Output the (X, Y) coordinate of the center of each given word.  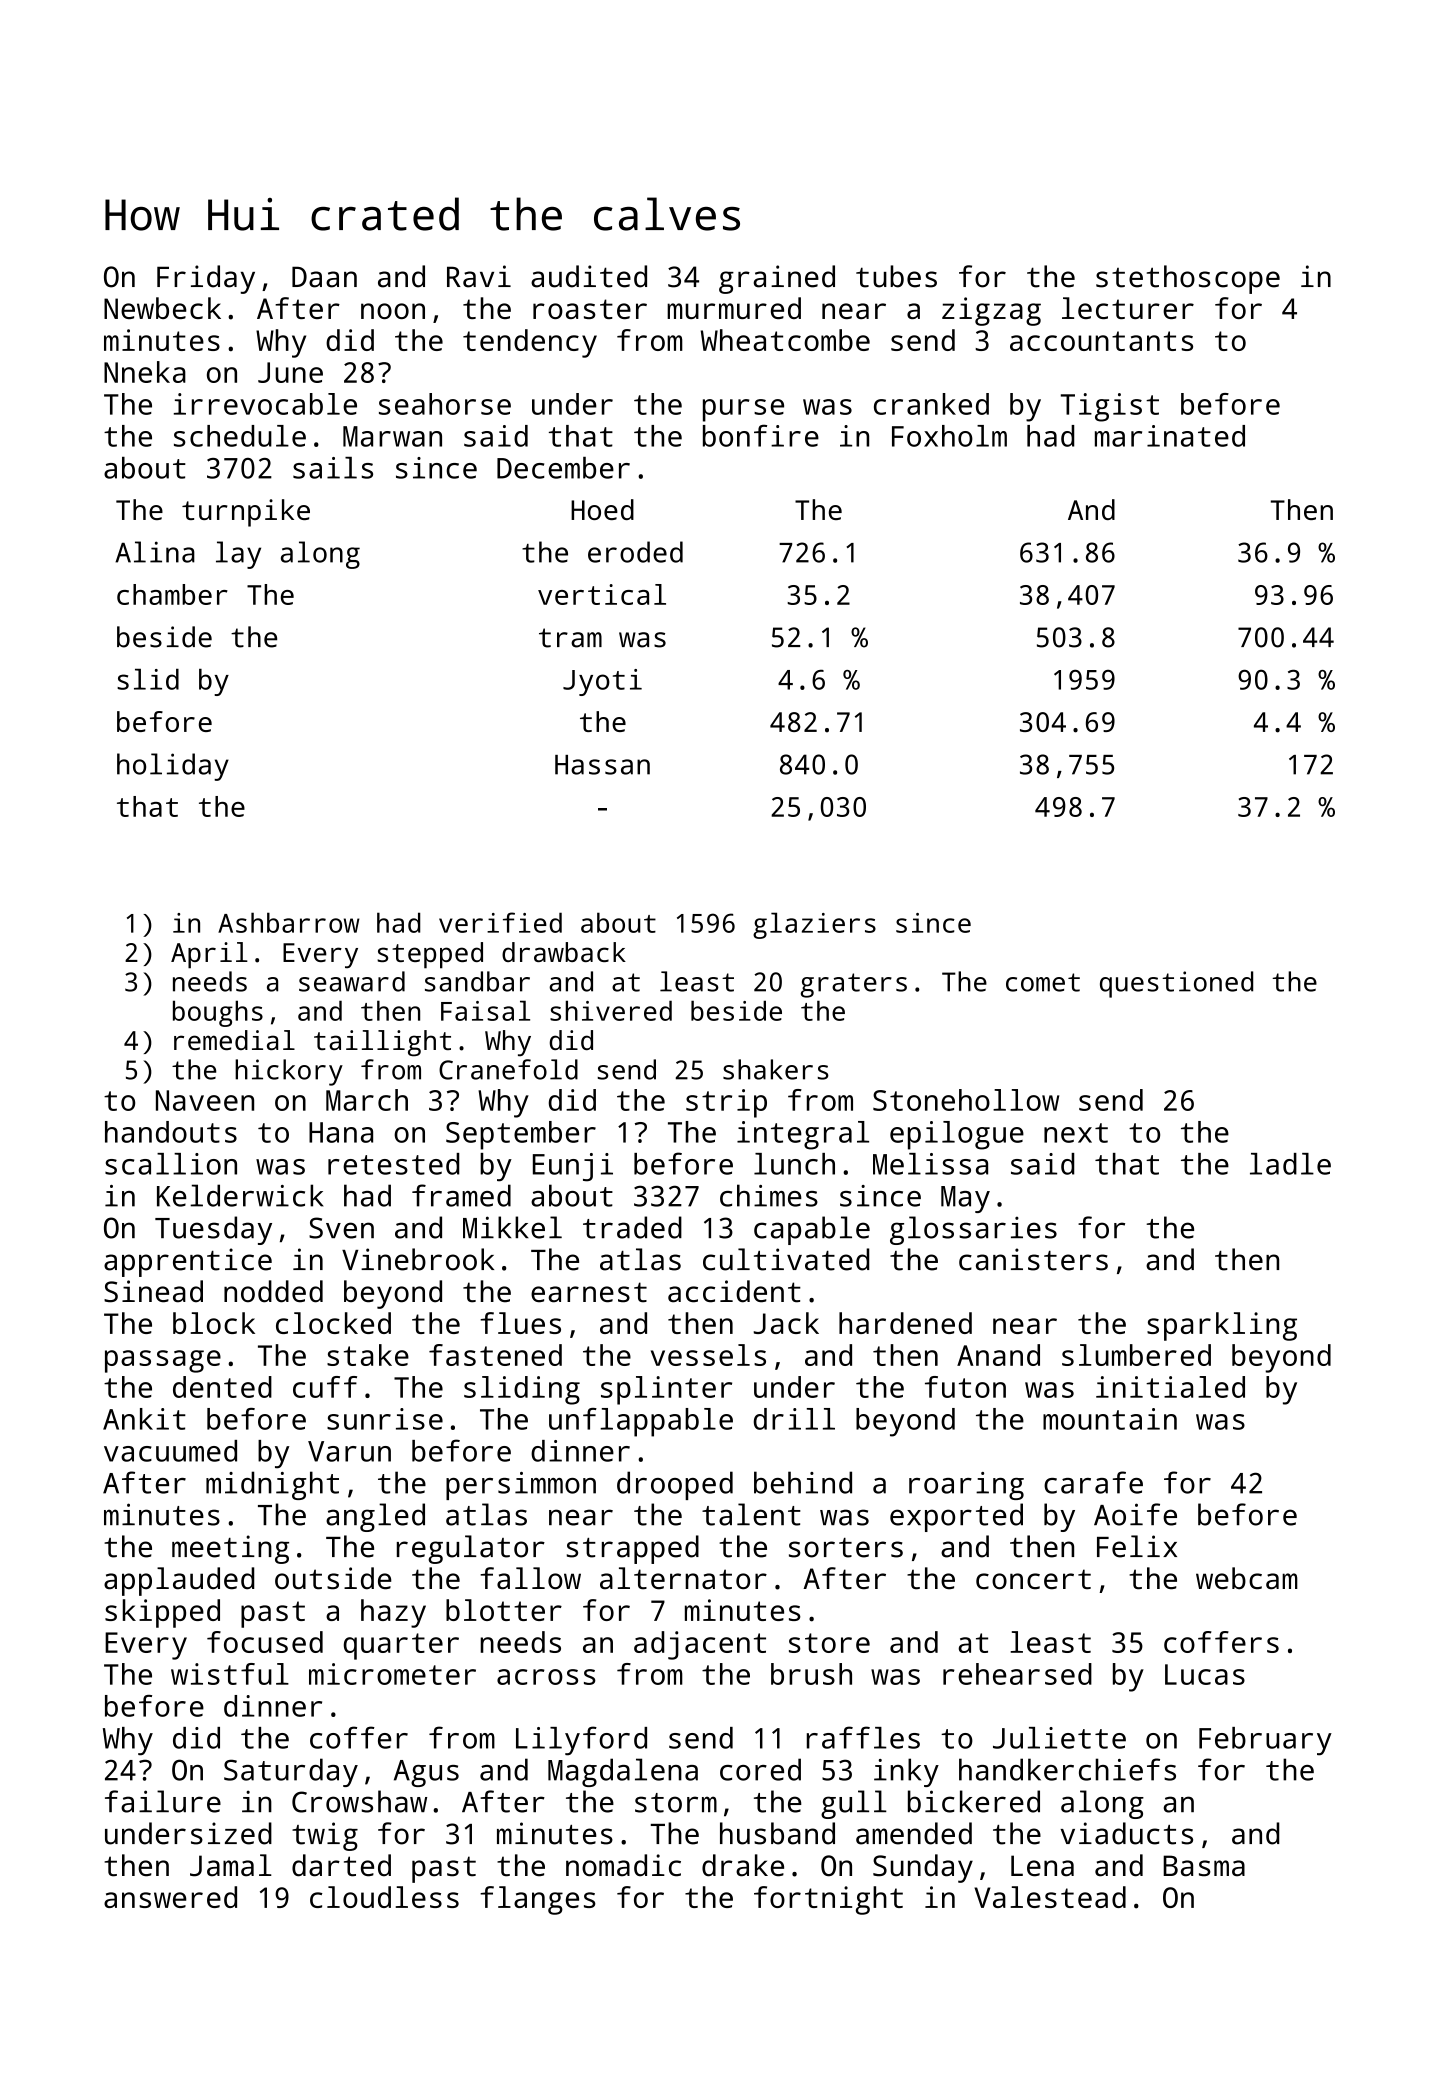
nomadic (623, 1865)
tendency (530, 343)
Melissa (930, 1164)
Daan (324, 277)
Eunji (573, 1167)
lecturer (1128, 308)
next (1076, 1133)
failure (163, 1801)
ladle (1290, 1164)
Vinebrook (418, 1259)
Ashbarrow (289, 922)
